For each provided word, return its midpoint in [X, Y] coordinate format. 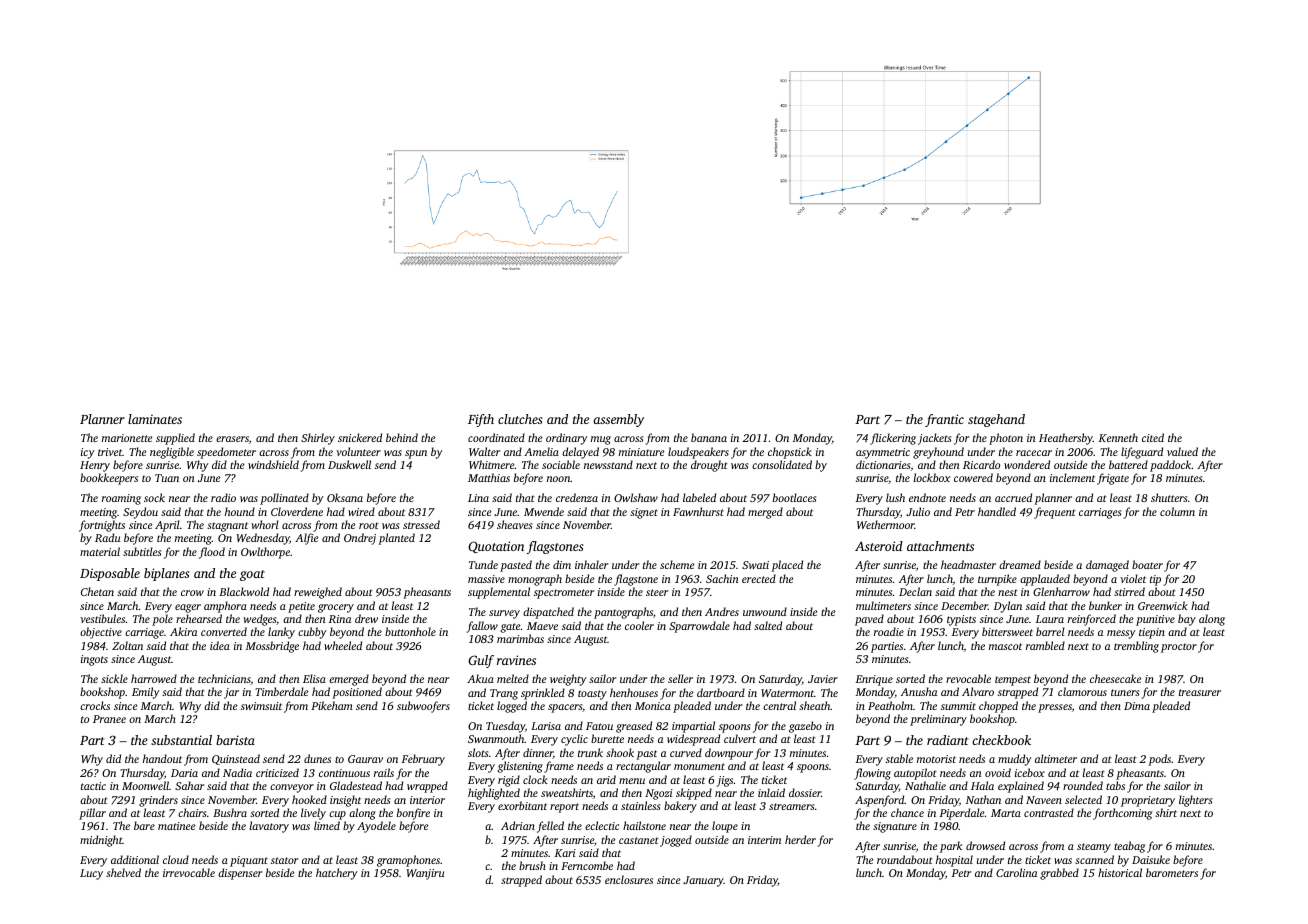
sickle [114, 678]
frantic [944, 420]
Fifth [481, 420]
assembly [618, 420]
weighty [568, 680]
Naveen [1044, 800]
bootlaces [794, 497]
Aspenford [880, 801]
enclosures [629, 879]
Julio [918, 511]
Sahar [189, 785]
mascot [1005, 646]
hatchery [336, 874]
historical [1120, 872]
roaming [121, 499]
